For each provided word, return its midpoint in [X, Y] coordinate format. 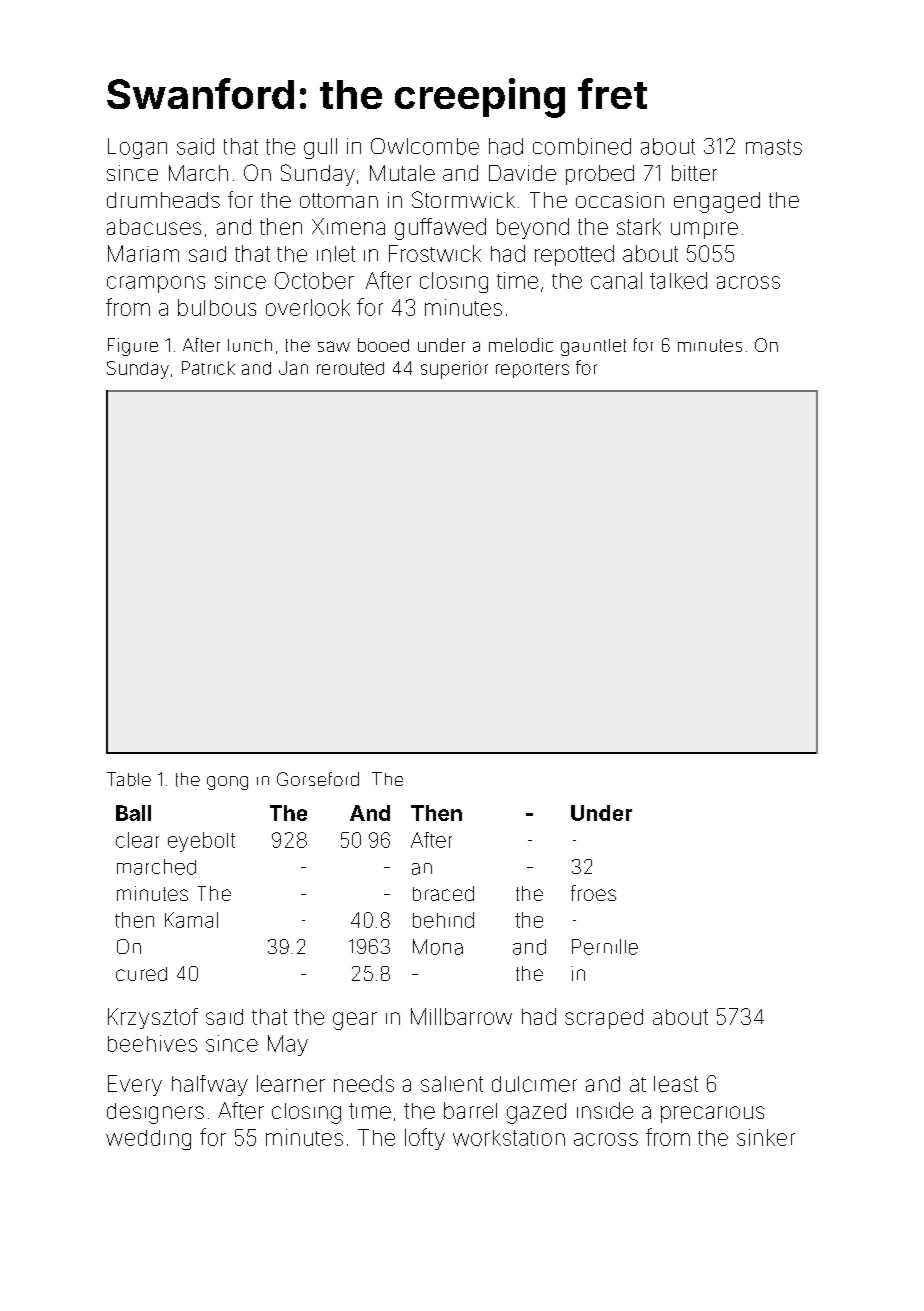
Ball [133, 813]
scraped [604, 1019]
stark [639, 226]
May [288, 1045]
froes [593, 893]
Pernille [605, 947]
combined [582, 146]
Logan [137, 148]
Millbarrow [461, 1016]
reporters [532, 370]
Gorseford [318, 779]
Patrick [208, 368]
